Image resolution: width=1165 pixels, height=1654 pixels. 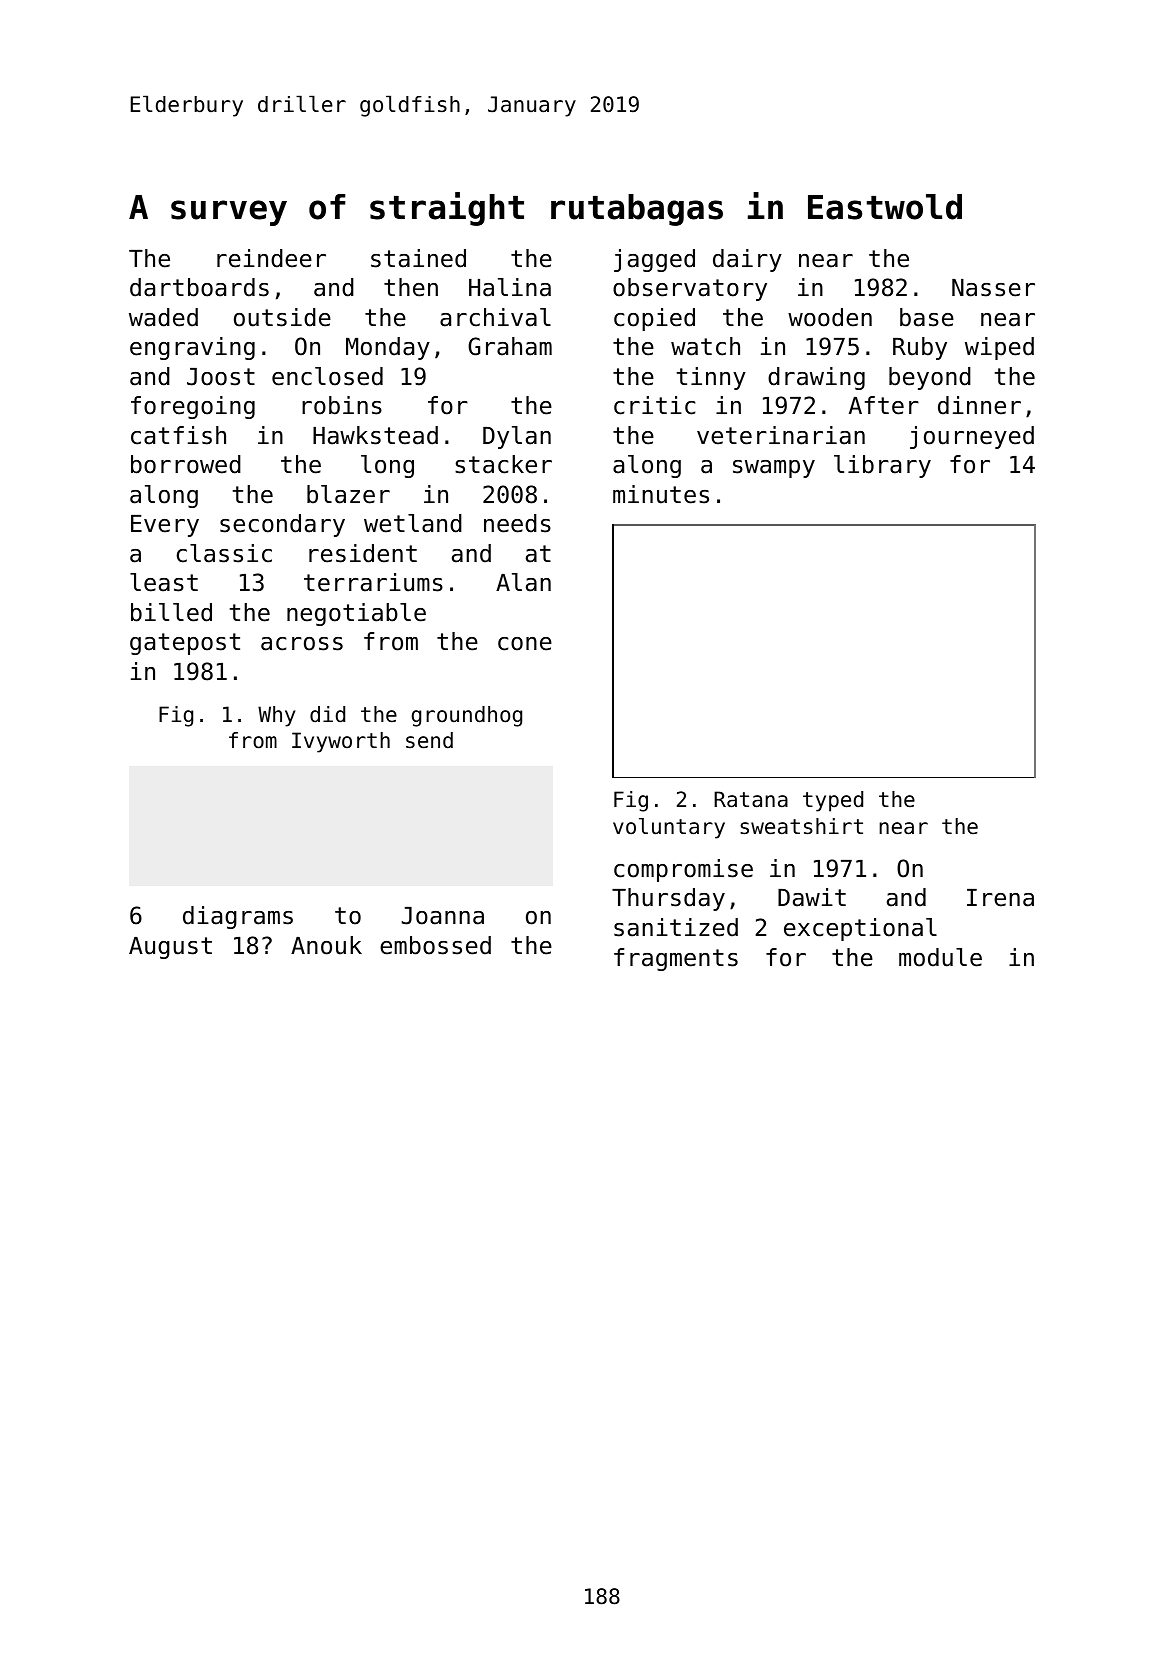 What do you see at coordinates (271, 258) in the screenshot?
I see `reindeer` at bounding box center [271, 258].
